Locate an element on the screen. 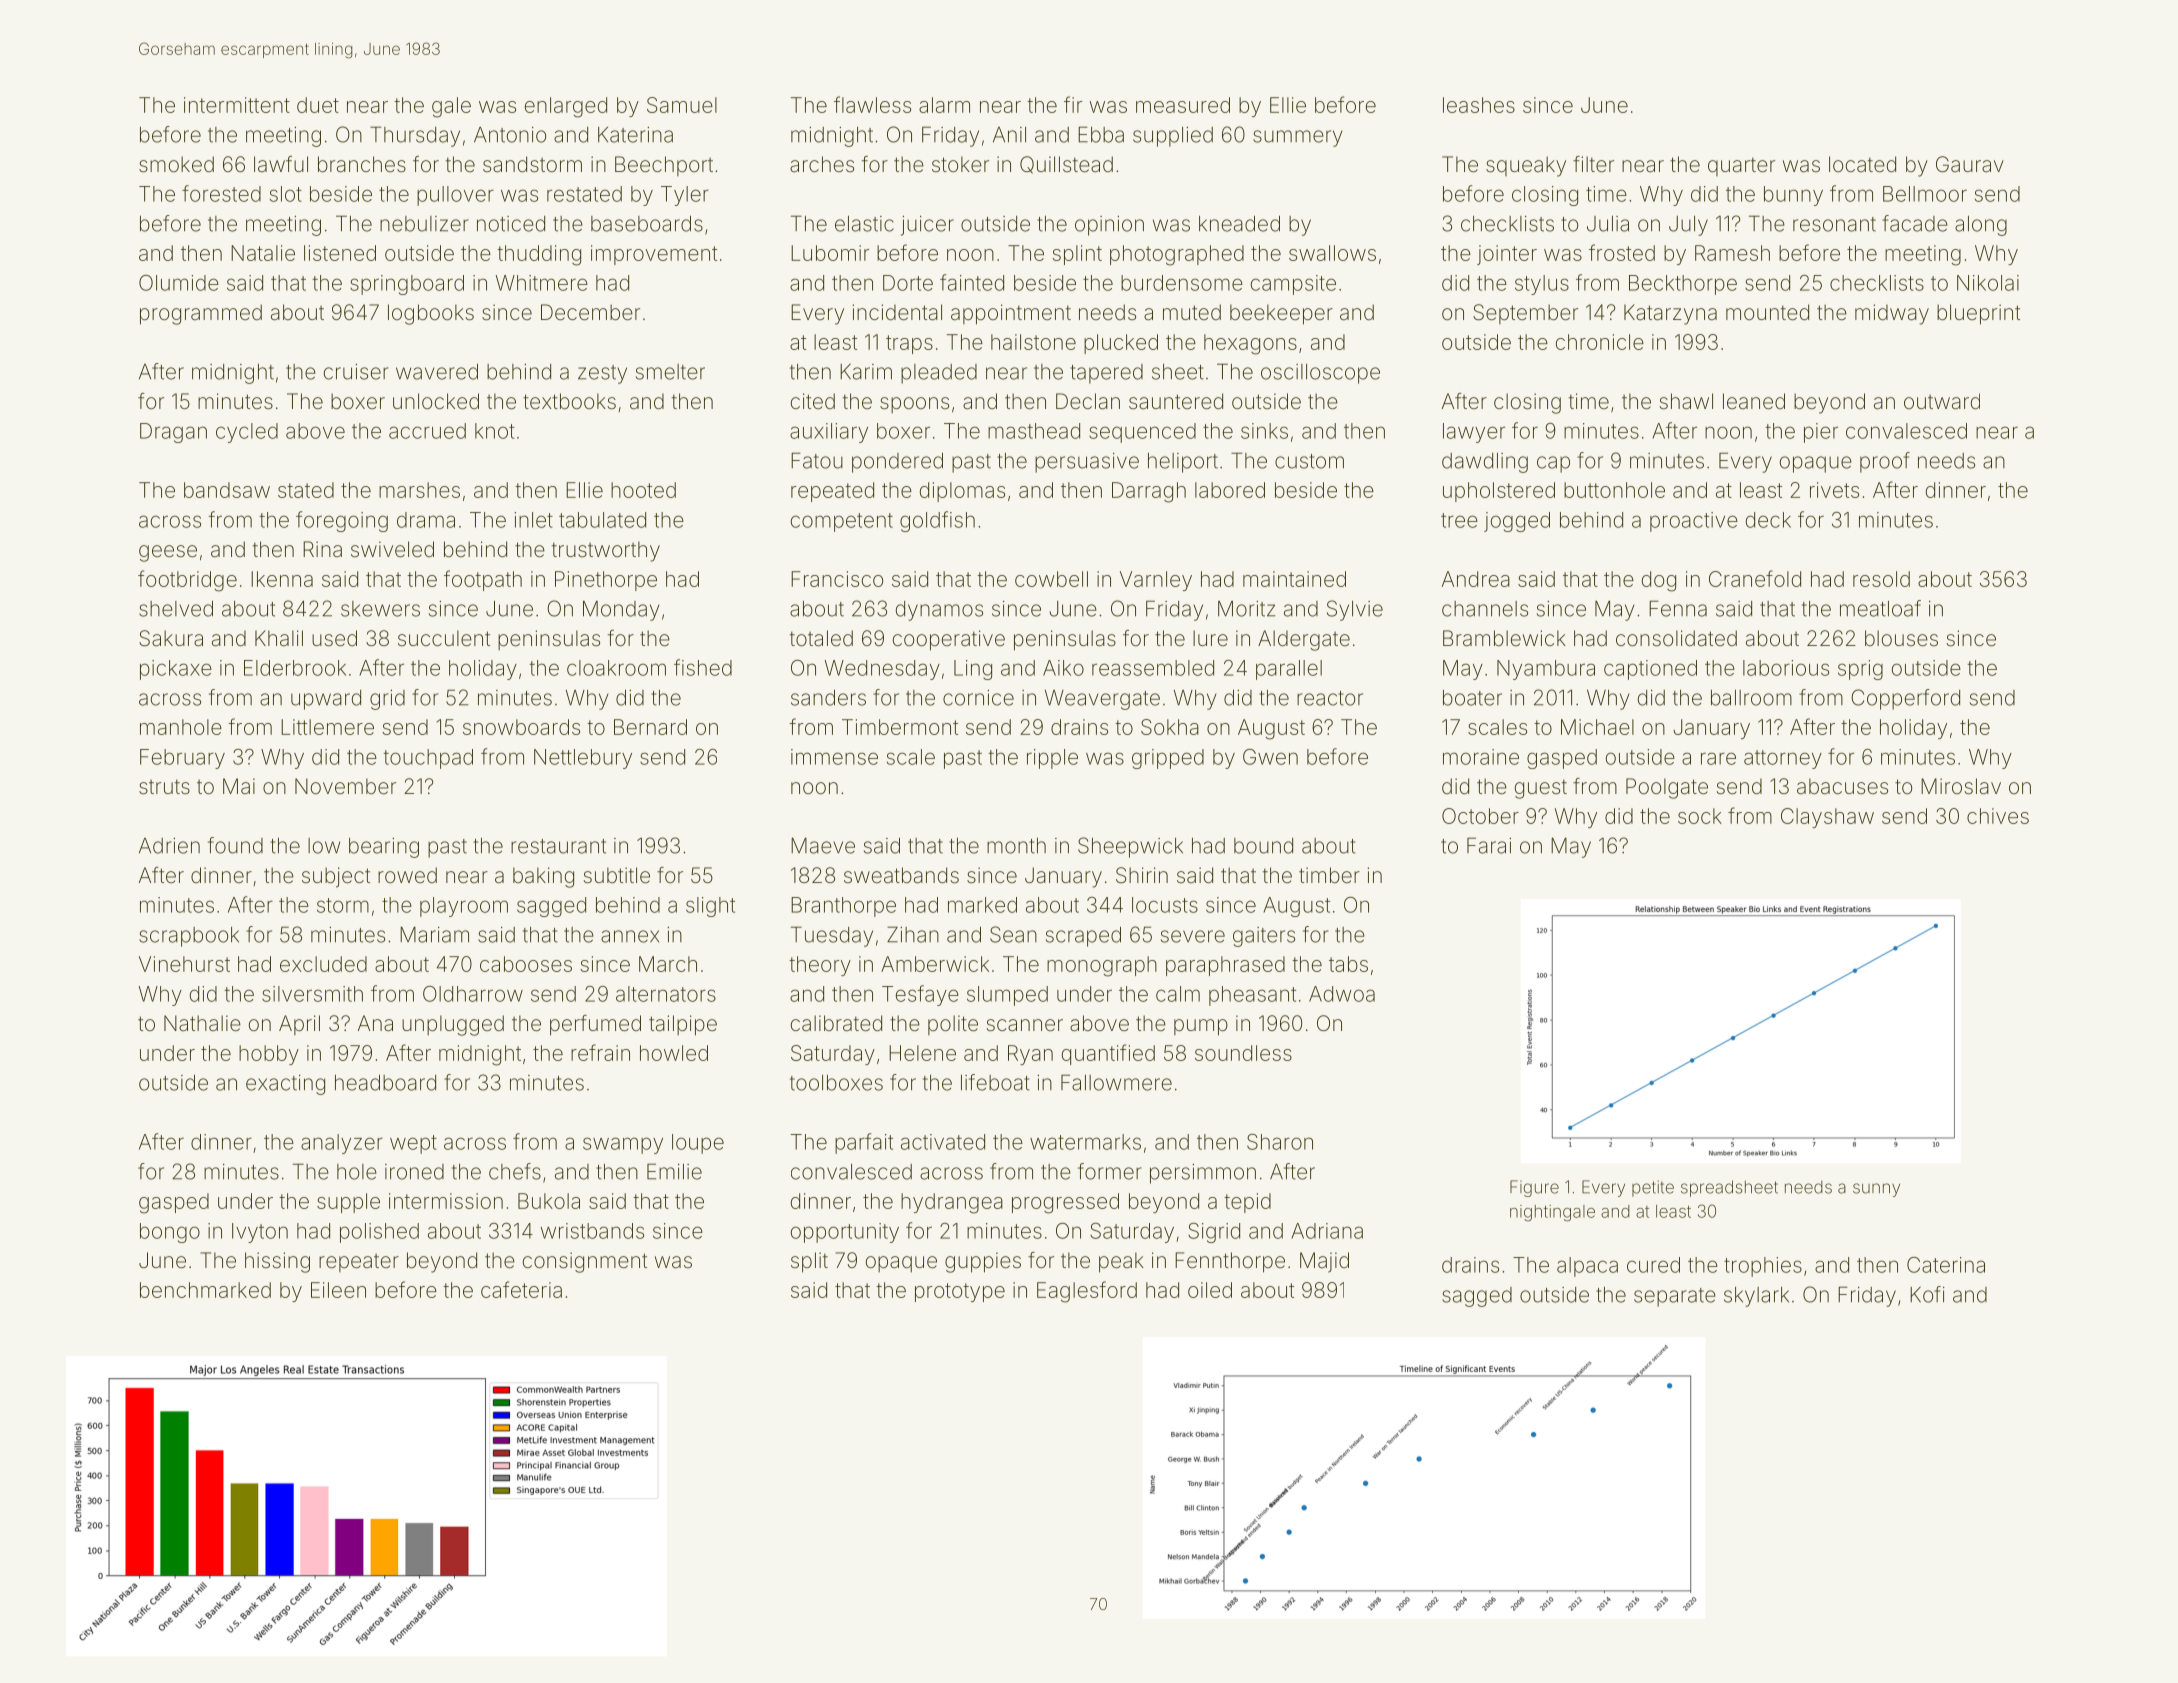 This screenshot has height=1683, width=2178. leashes is located at coordinates (1479, 105).
